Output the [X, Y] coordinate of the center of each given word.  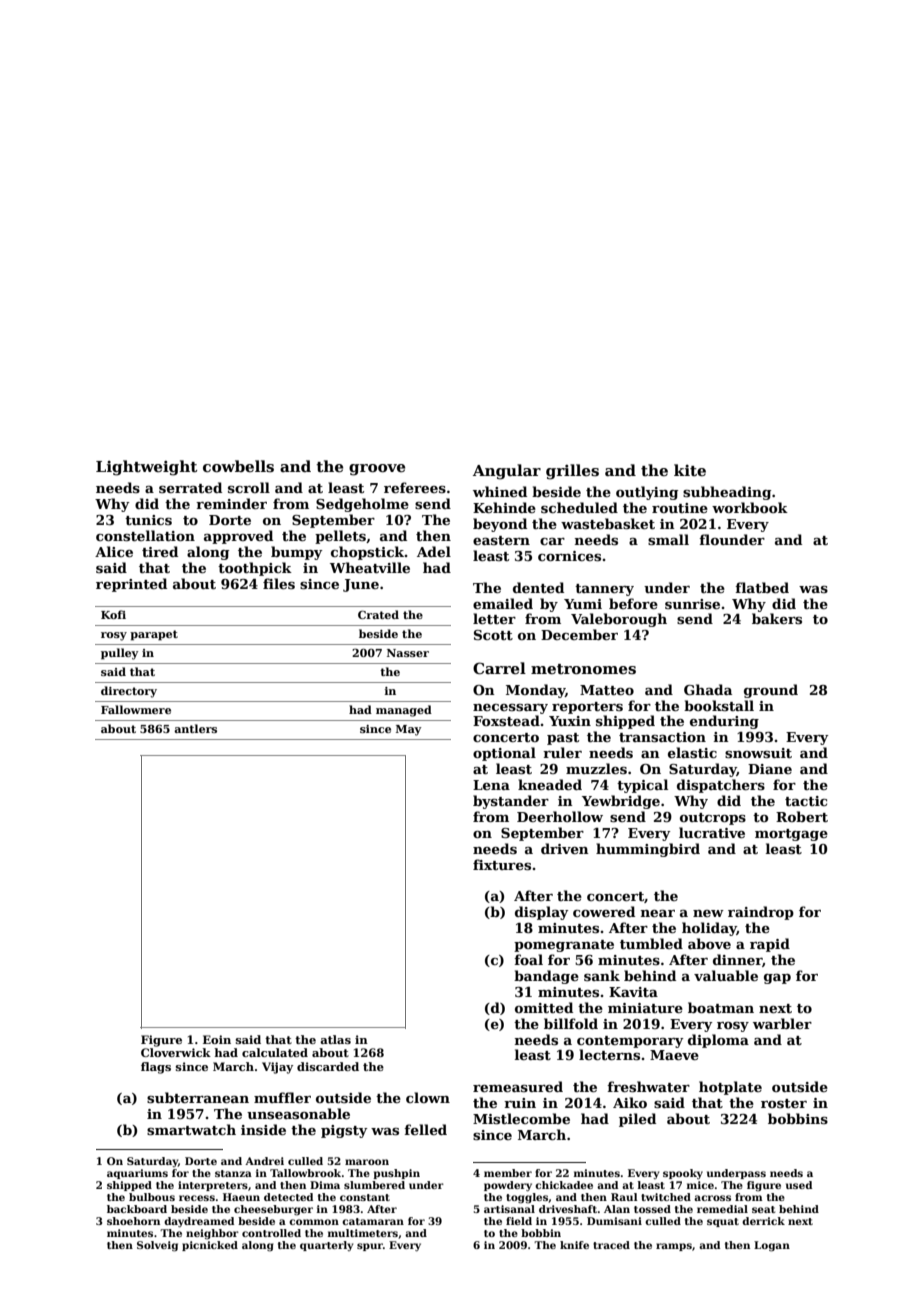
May [409, 730]
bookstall [719, 705]
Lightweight [146, 468]
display [542, 913]
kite [690, 470]
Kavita [633, 992]
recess [197, 1198]
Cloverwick [176, 1052]
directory [129, 692]
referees [415, 487]
